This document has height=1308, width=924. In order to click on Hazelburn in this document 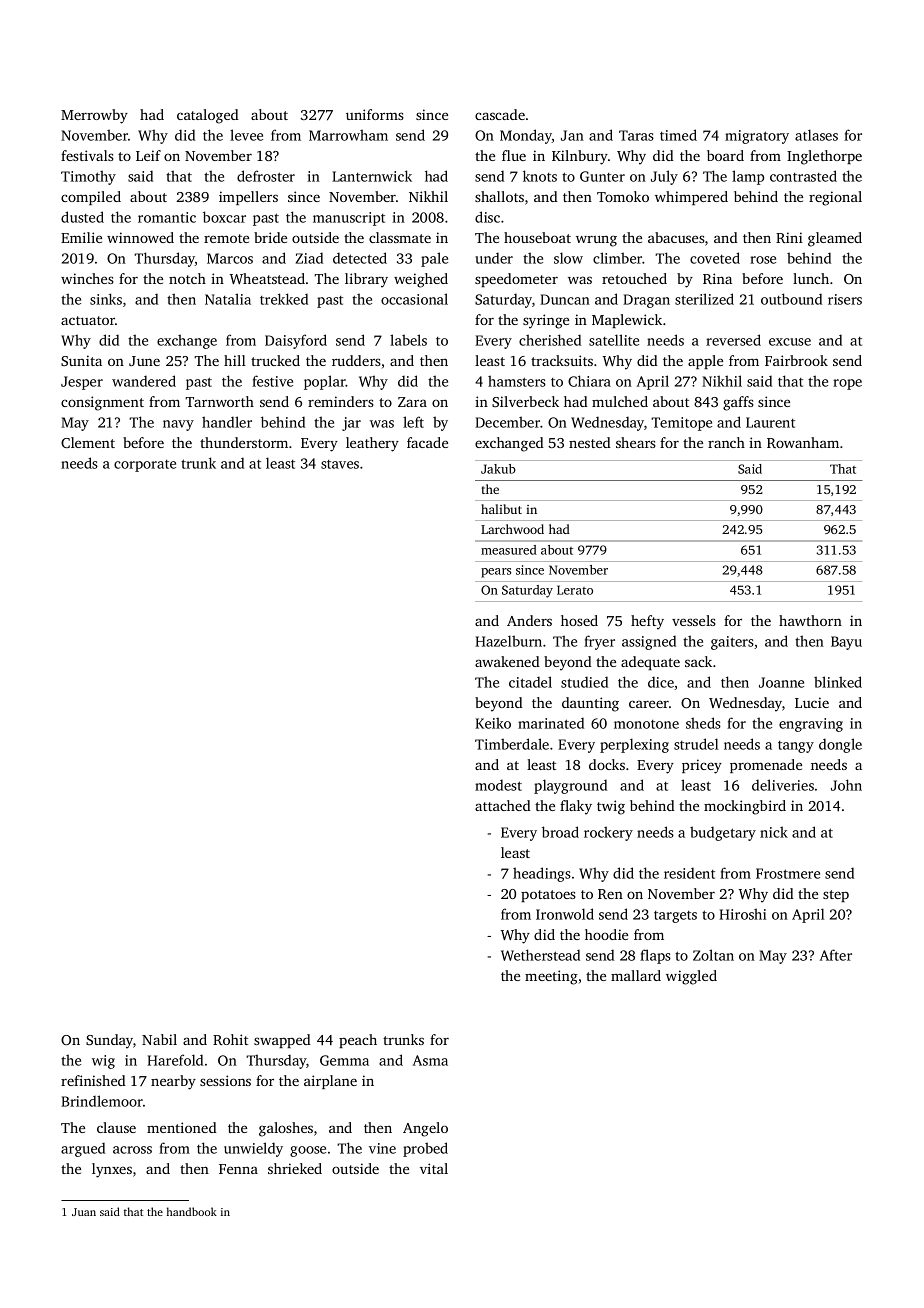, I will do `click(508, 641)`.
